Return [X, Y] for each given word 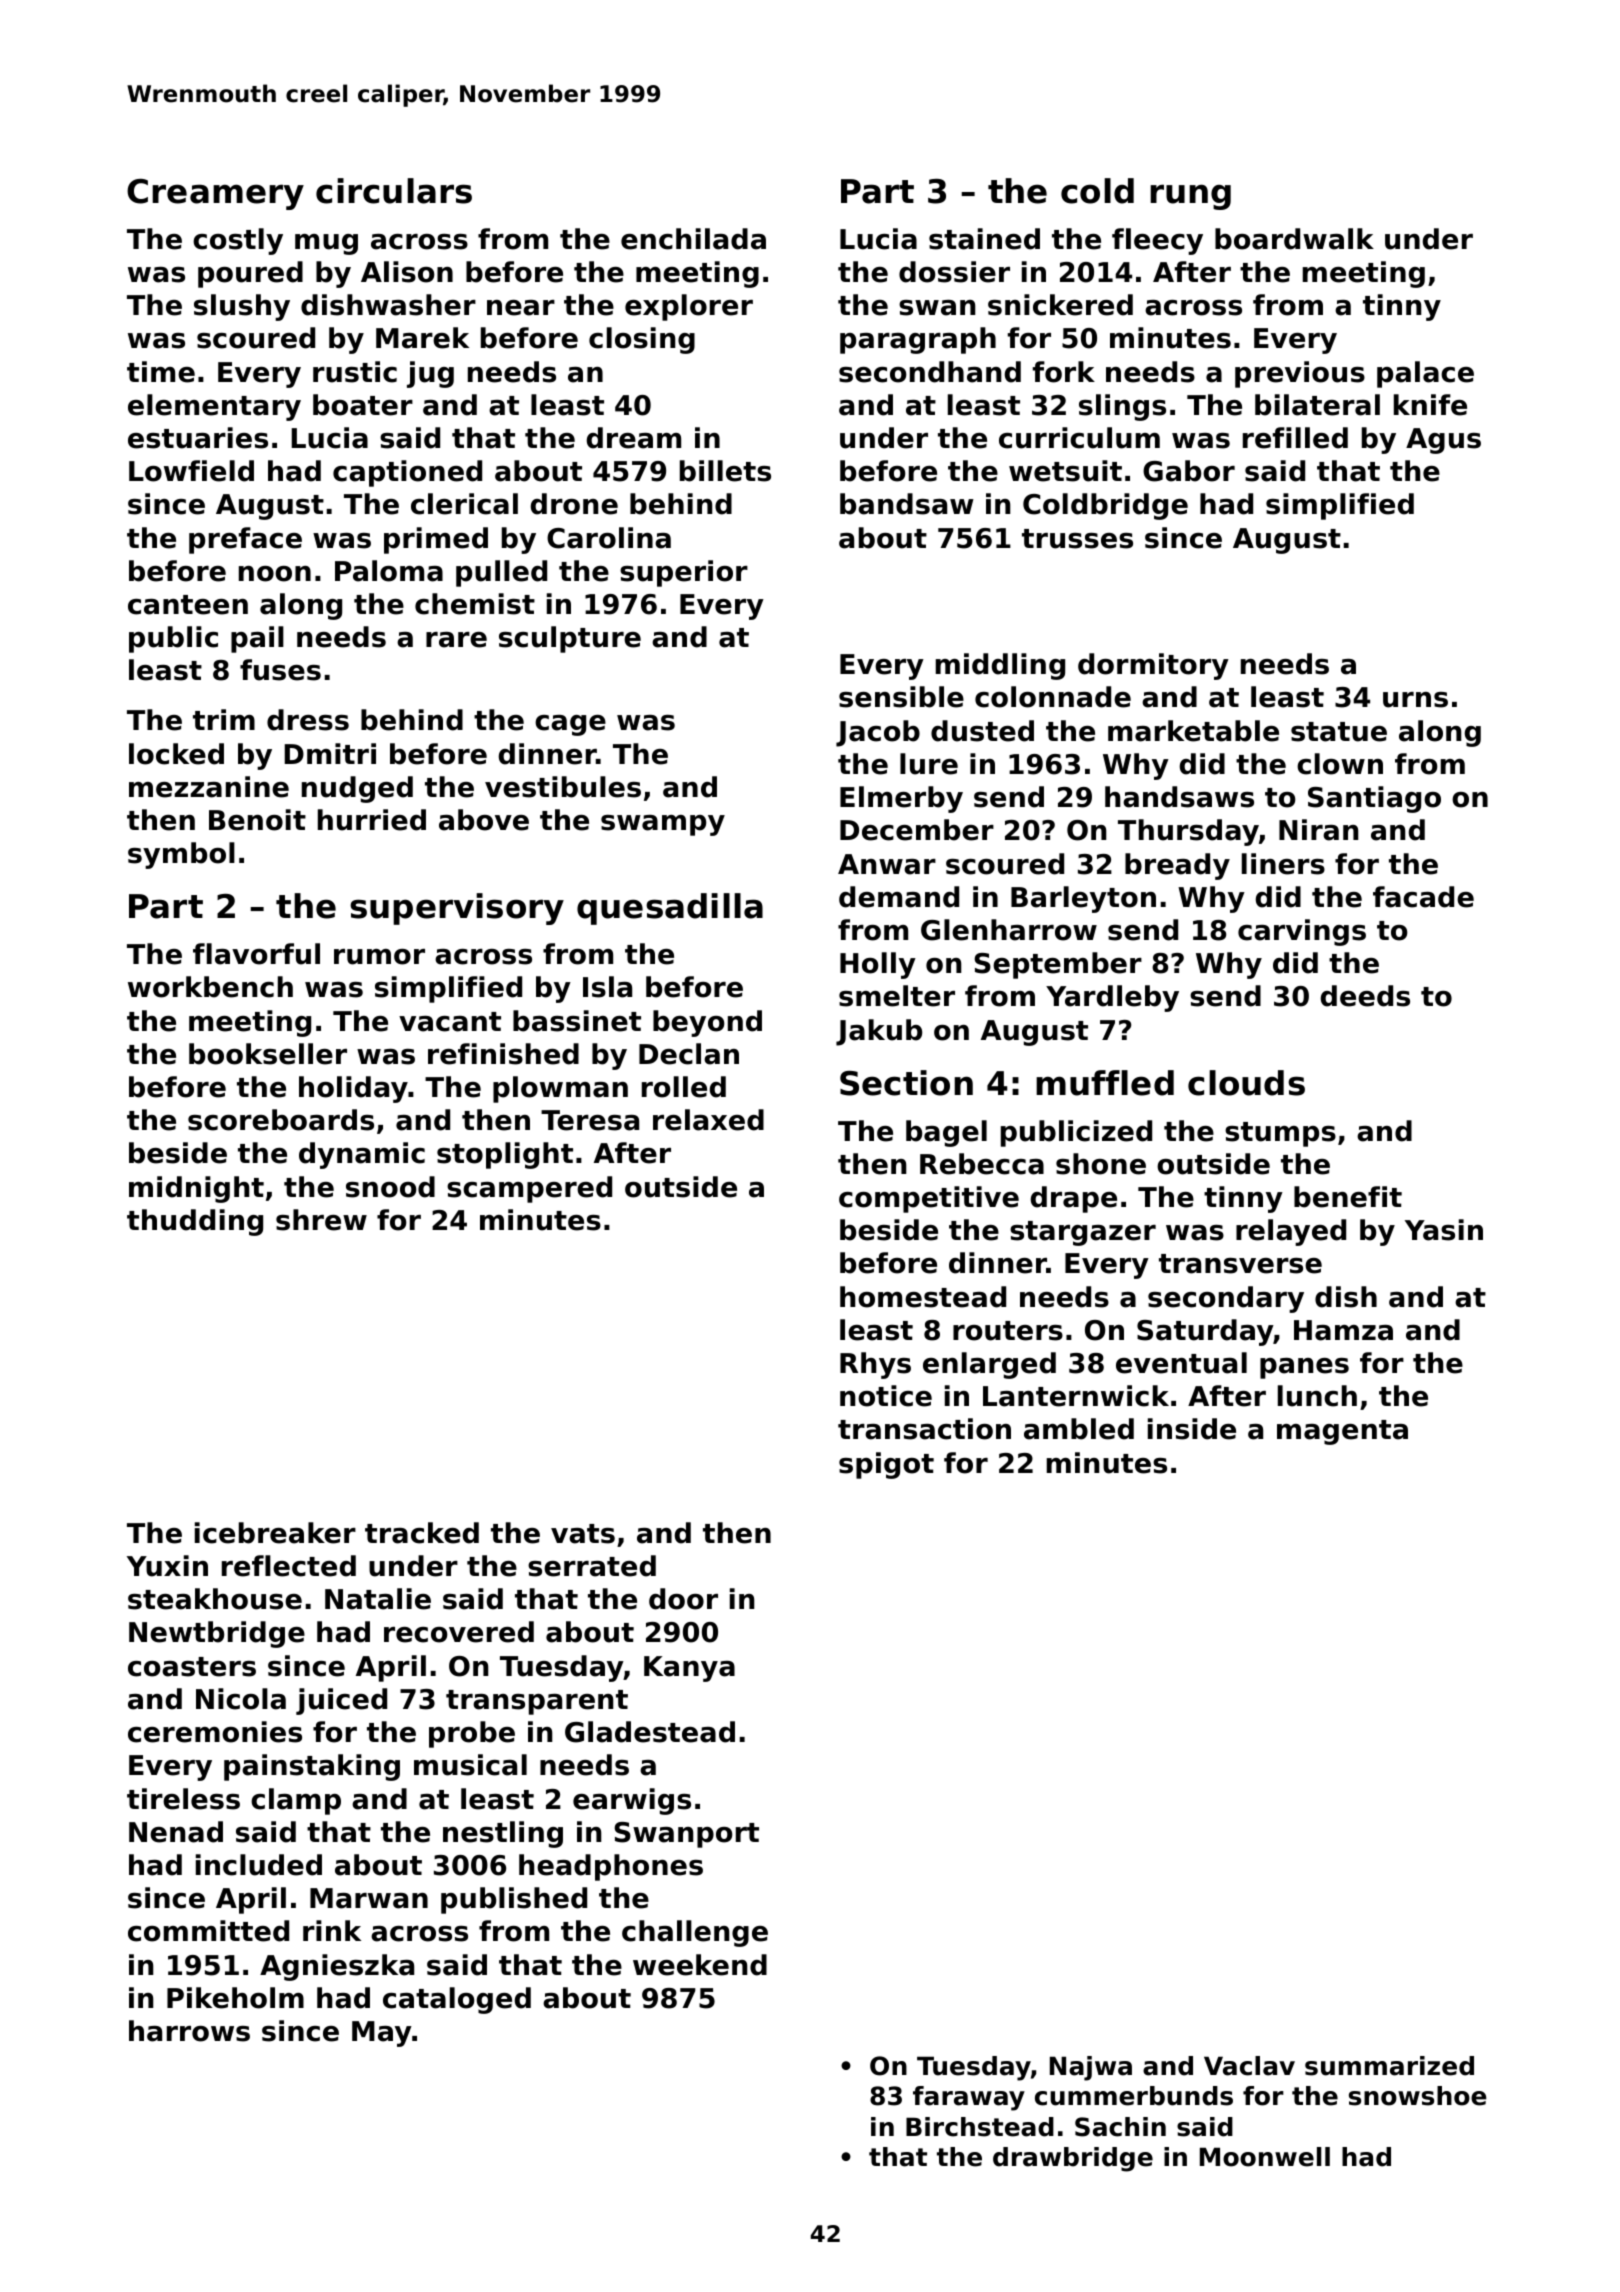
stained [984, 239]
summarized [1389, 2066]
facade [1423, 897]
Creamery [215, 194]
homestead [923, 1297]
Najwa [1091, 2068]
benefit [1348, 1197]
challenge [695, 1933]
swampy [663, 825]
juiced [341, 1701]
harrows [189, 2031]
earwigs [632, 1801]
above [484, 820]
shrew [321, 1220]
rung [1190, 197]
